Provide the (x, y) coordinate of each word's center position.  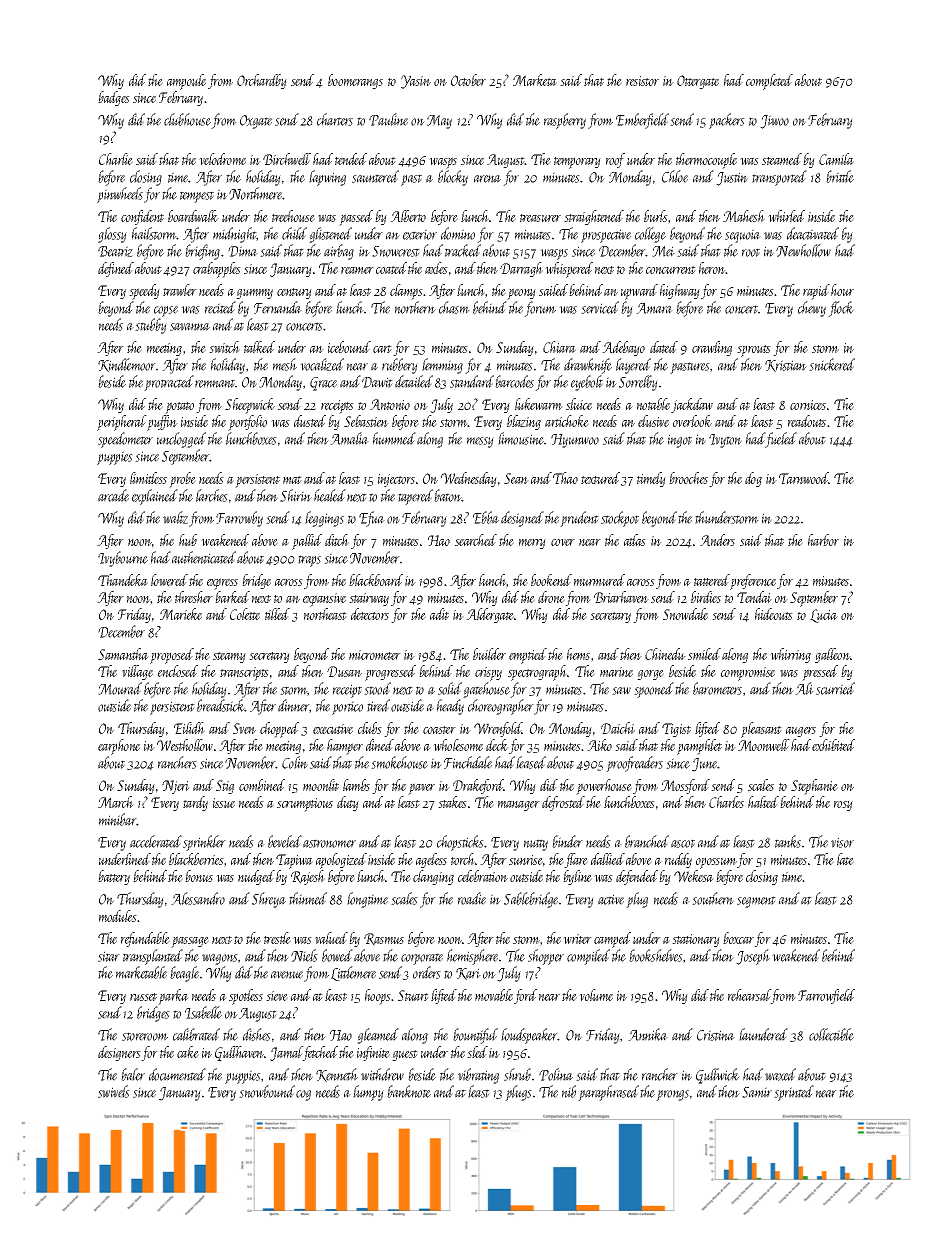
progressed (390, 673)
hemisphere (472, 957)
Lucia (824, 616)
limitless (148, 478)
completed (769, 82)
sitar (109, 956)
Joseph (753, 957)
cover (563, 542)
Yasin (416, 82)
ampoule (186, 82)
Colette (245, 614)
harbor (823, 540)
